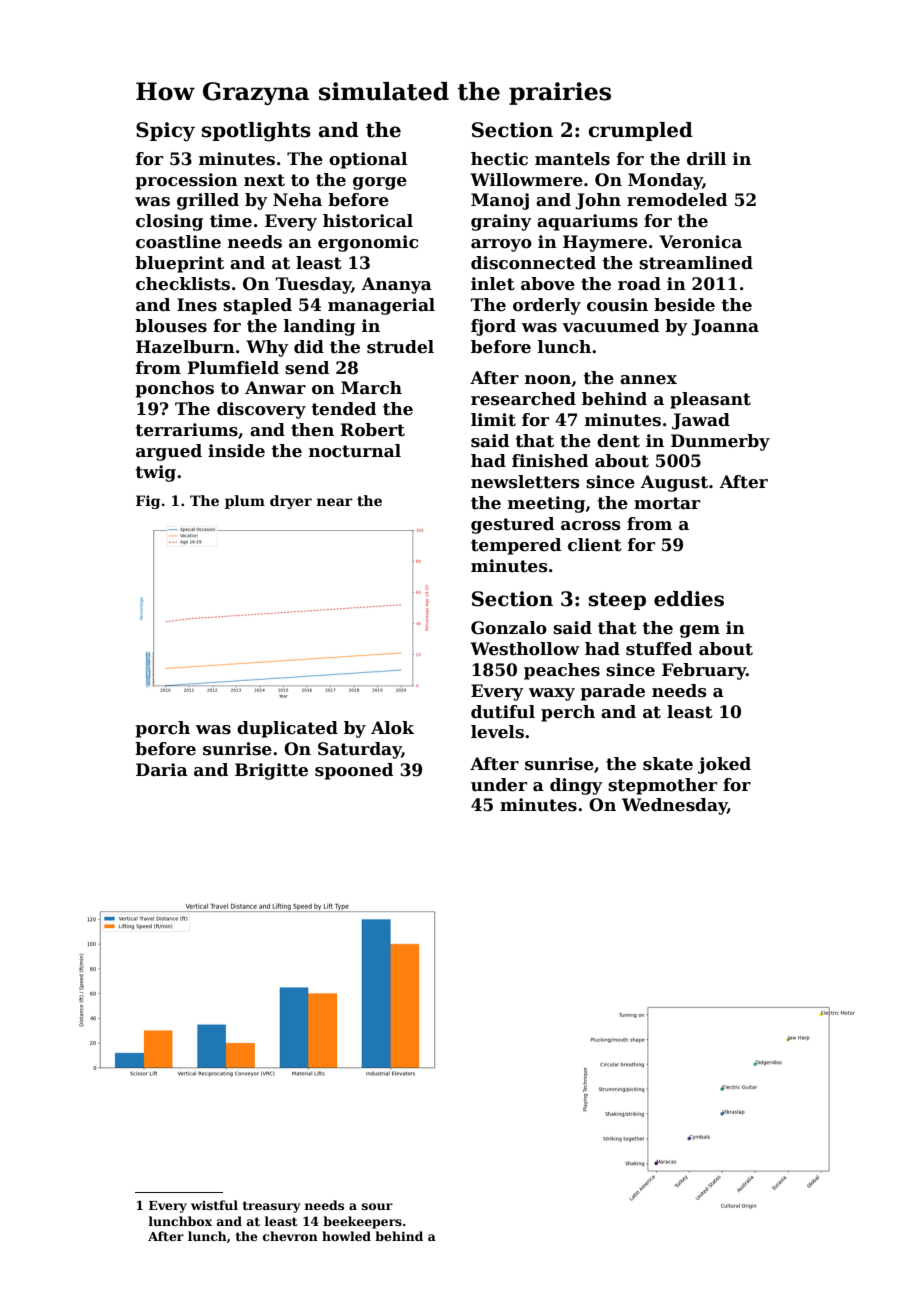 This screenshot has height=1316, width=908. What do you see at coordinates (362, 1222) in the screenshot?
I see `beekeepers` at bounding box center [362, 1222].
